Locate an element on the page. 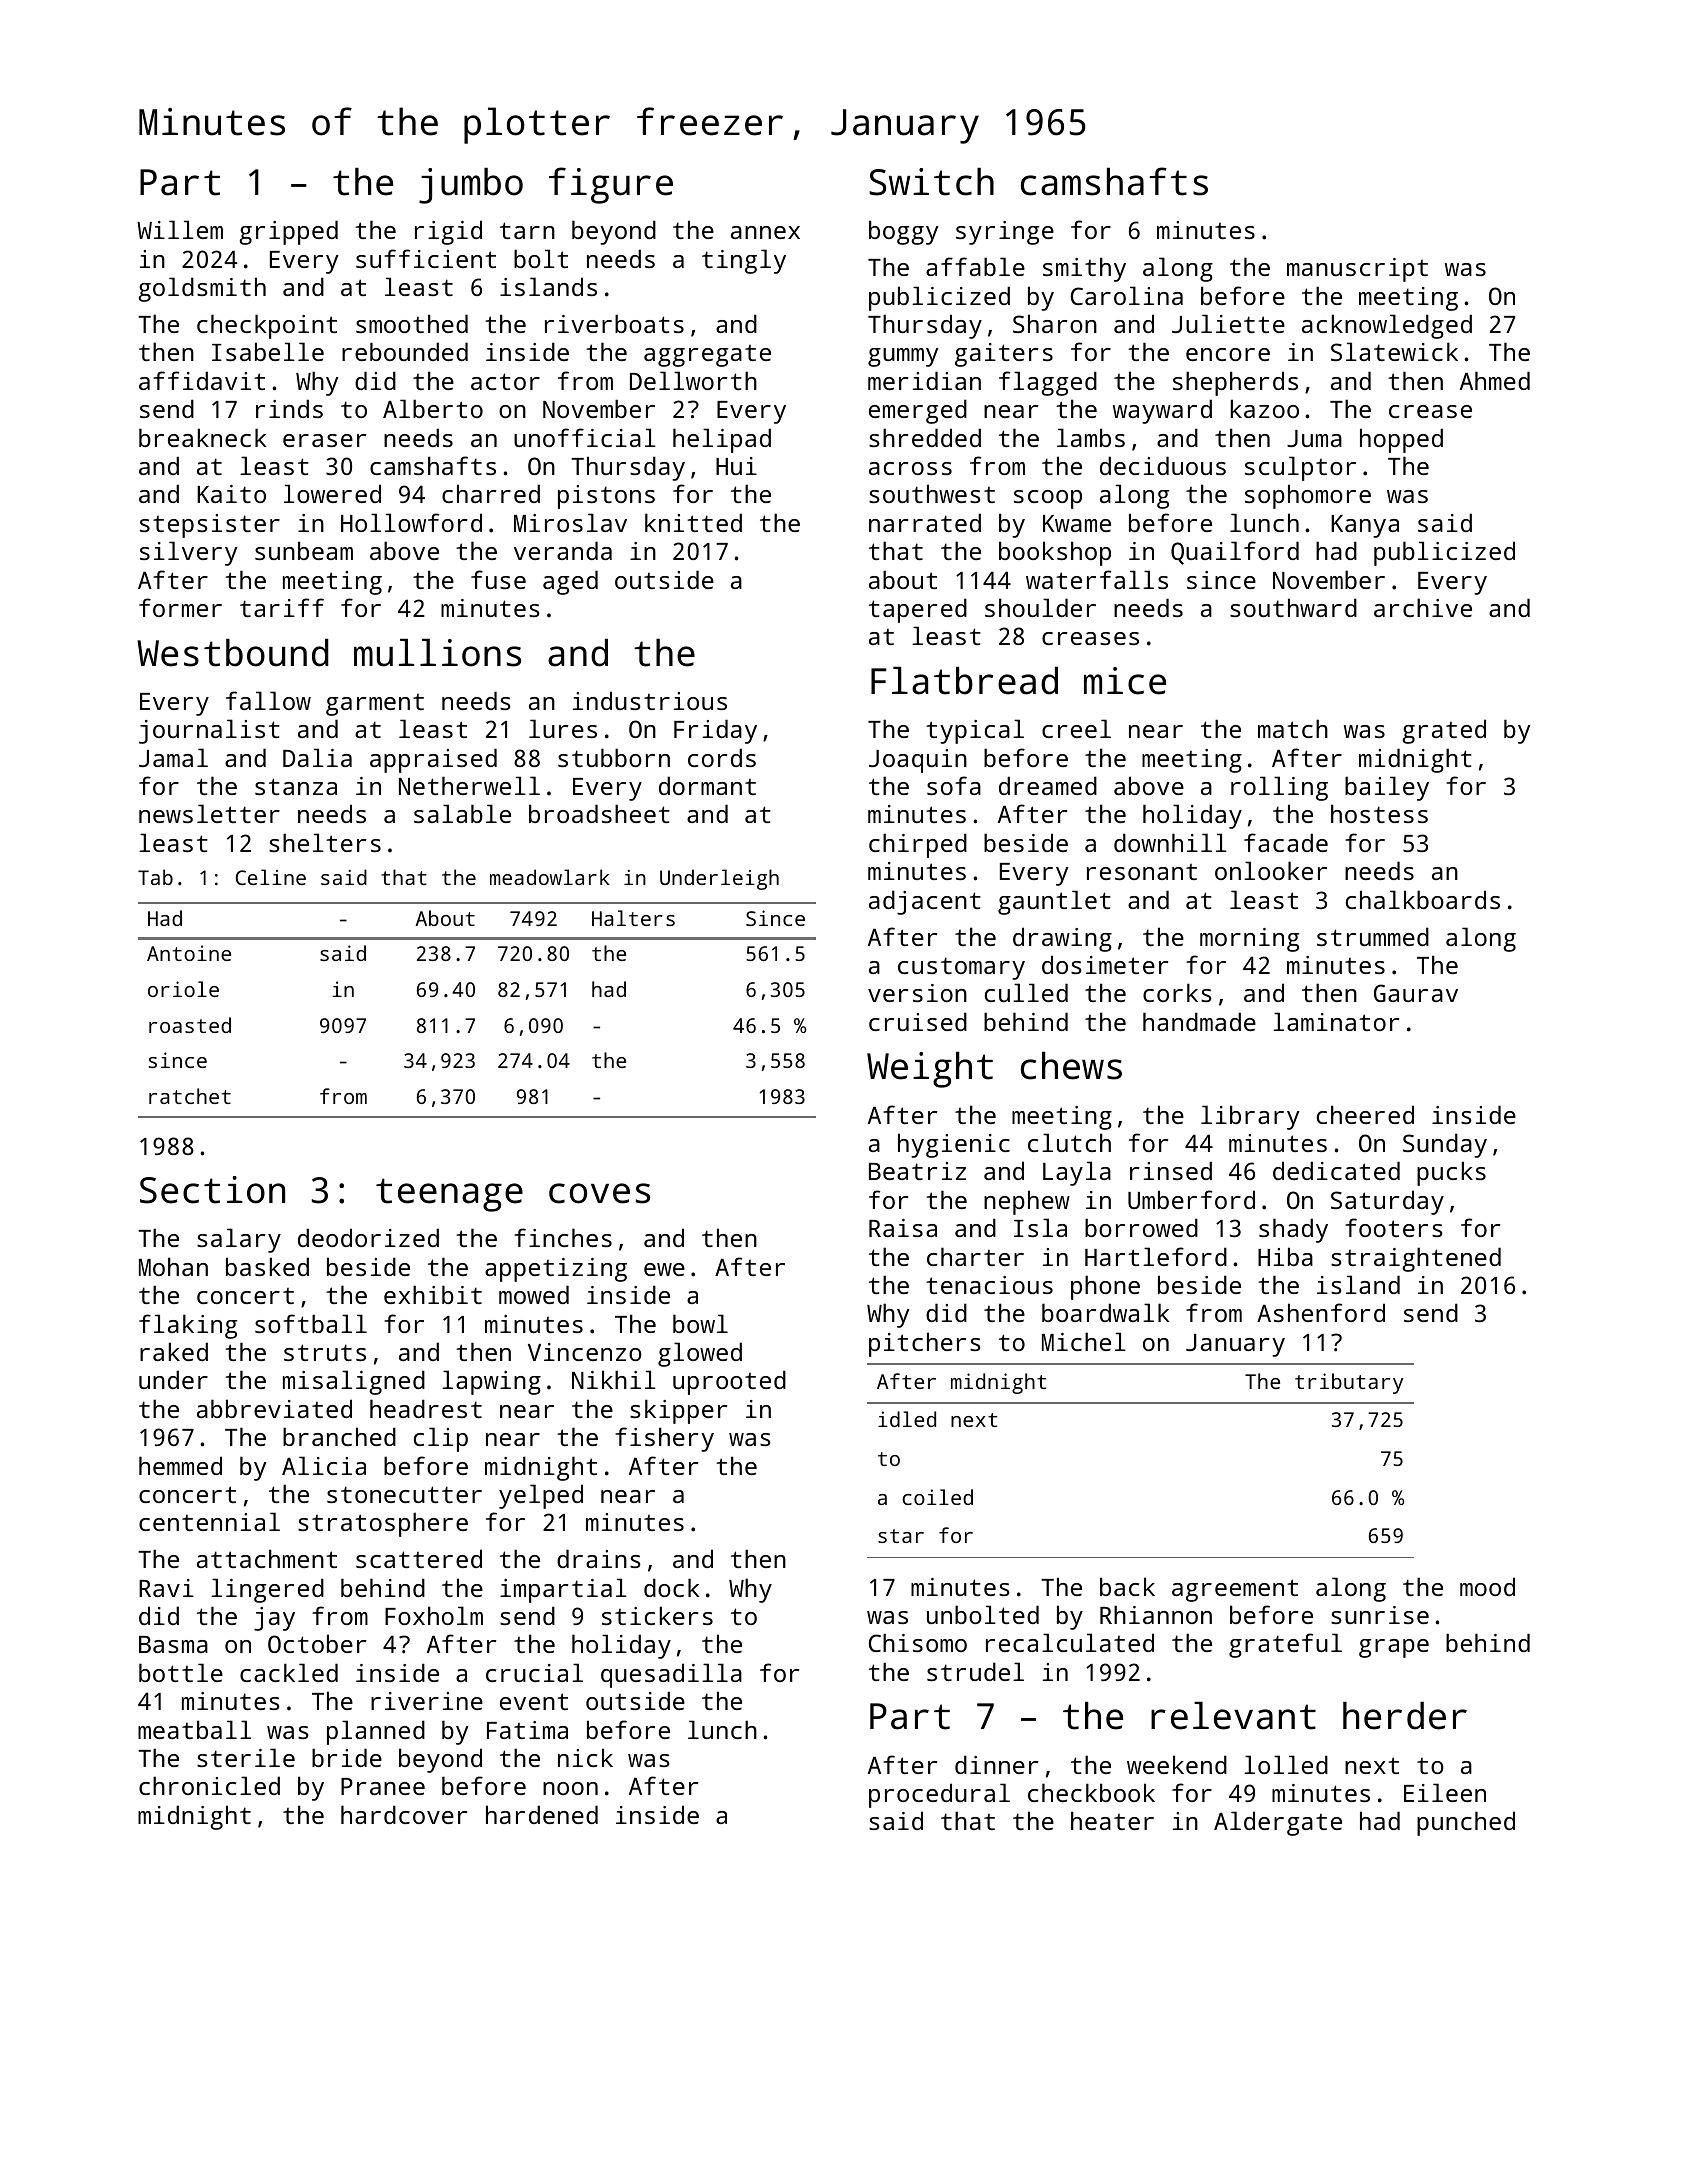 The height and width of the page is (2178, 1683). dock is located at coordinates (672, 1587).
